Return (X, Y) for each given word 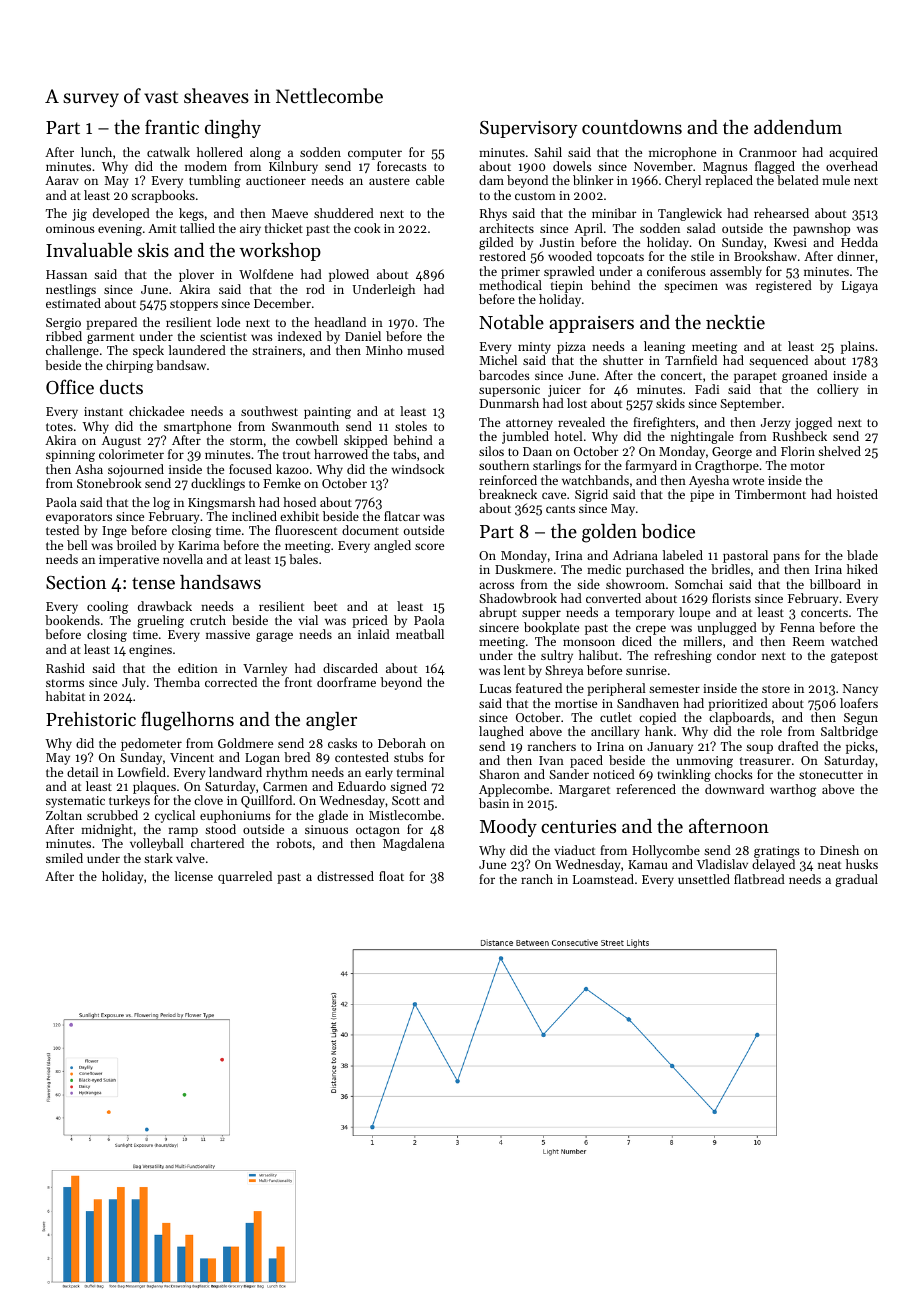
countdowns (632, 127)
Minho (384, 350)
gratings (777, 852)
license (194, 876)
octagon (378, 831)
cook (367, 228)
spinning (70, 456)
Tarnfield (691, 360)
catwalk (168, 152)
